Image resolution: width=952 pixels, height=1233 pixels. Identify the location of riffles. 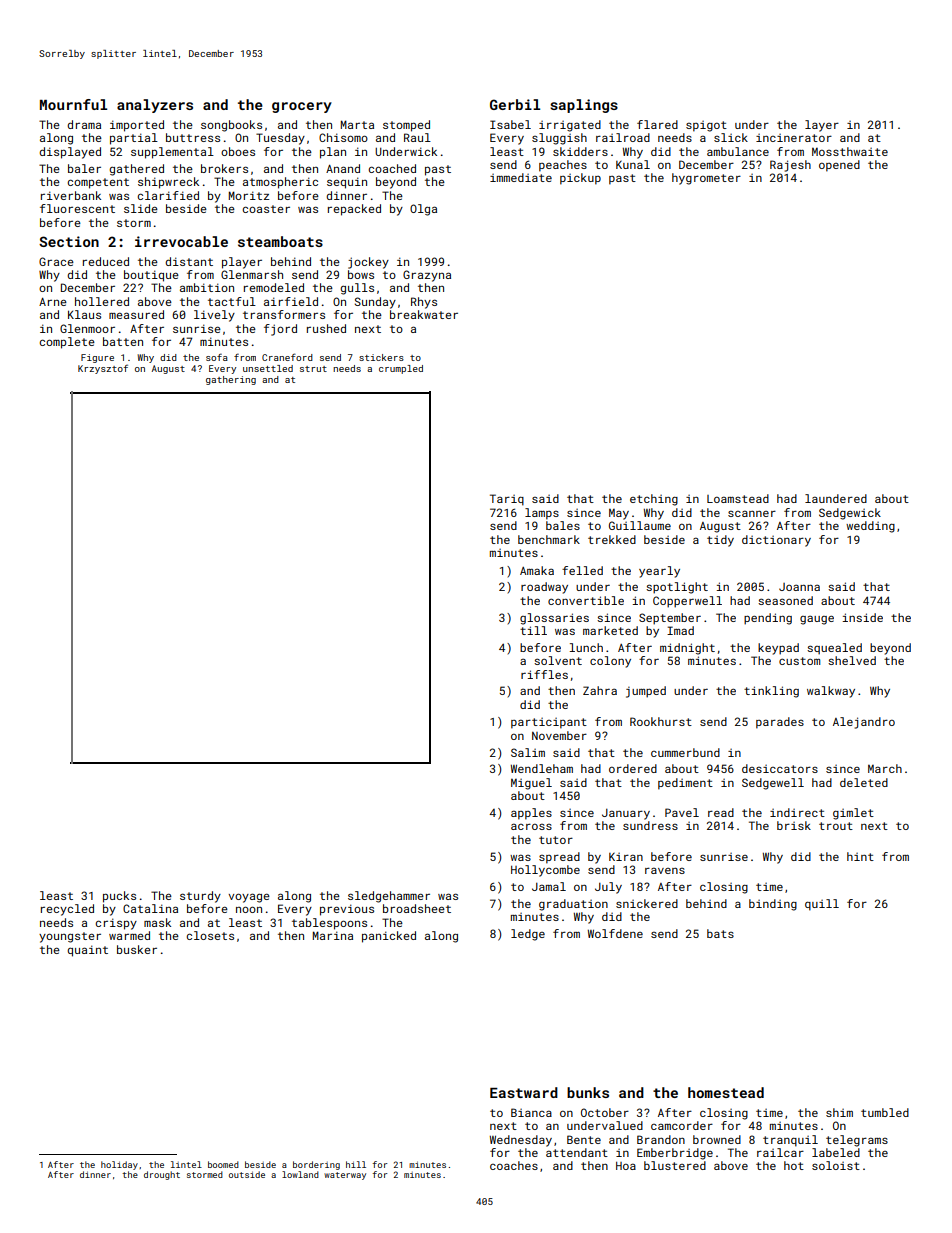
(544, 674).
